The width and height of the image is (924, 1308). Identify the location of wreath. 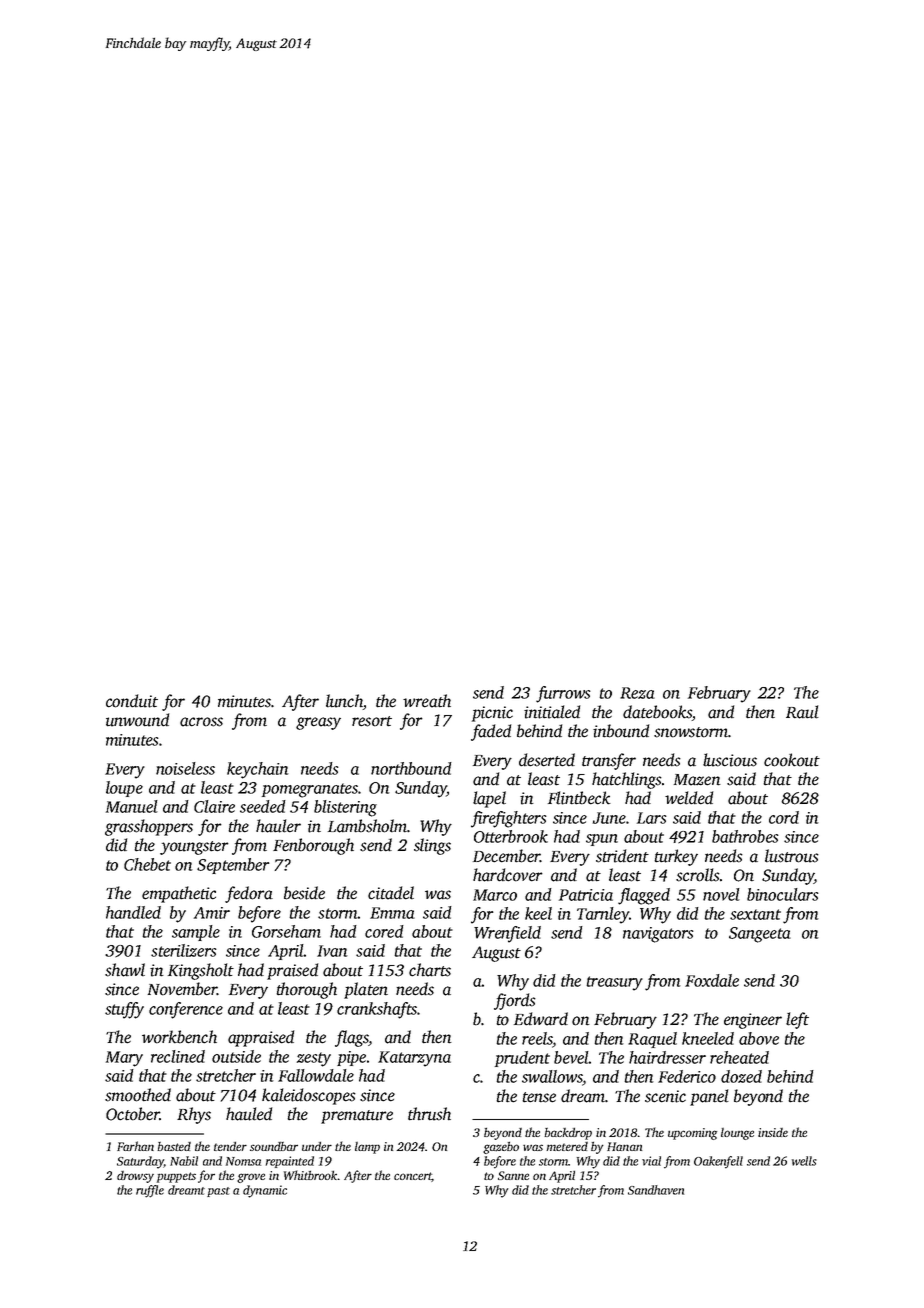
(427, 701).
